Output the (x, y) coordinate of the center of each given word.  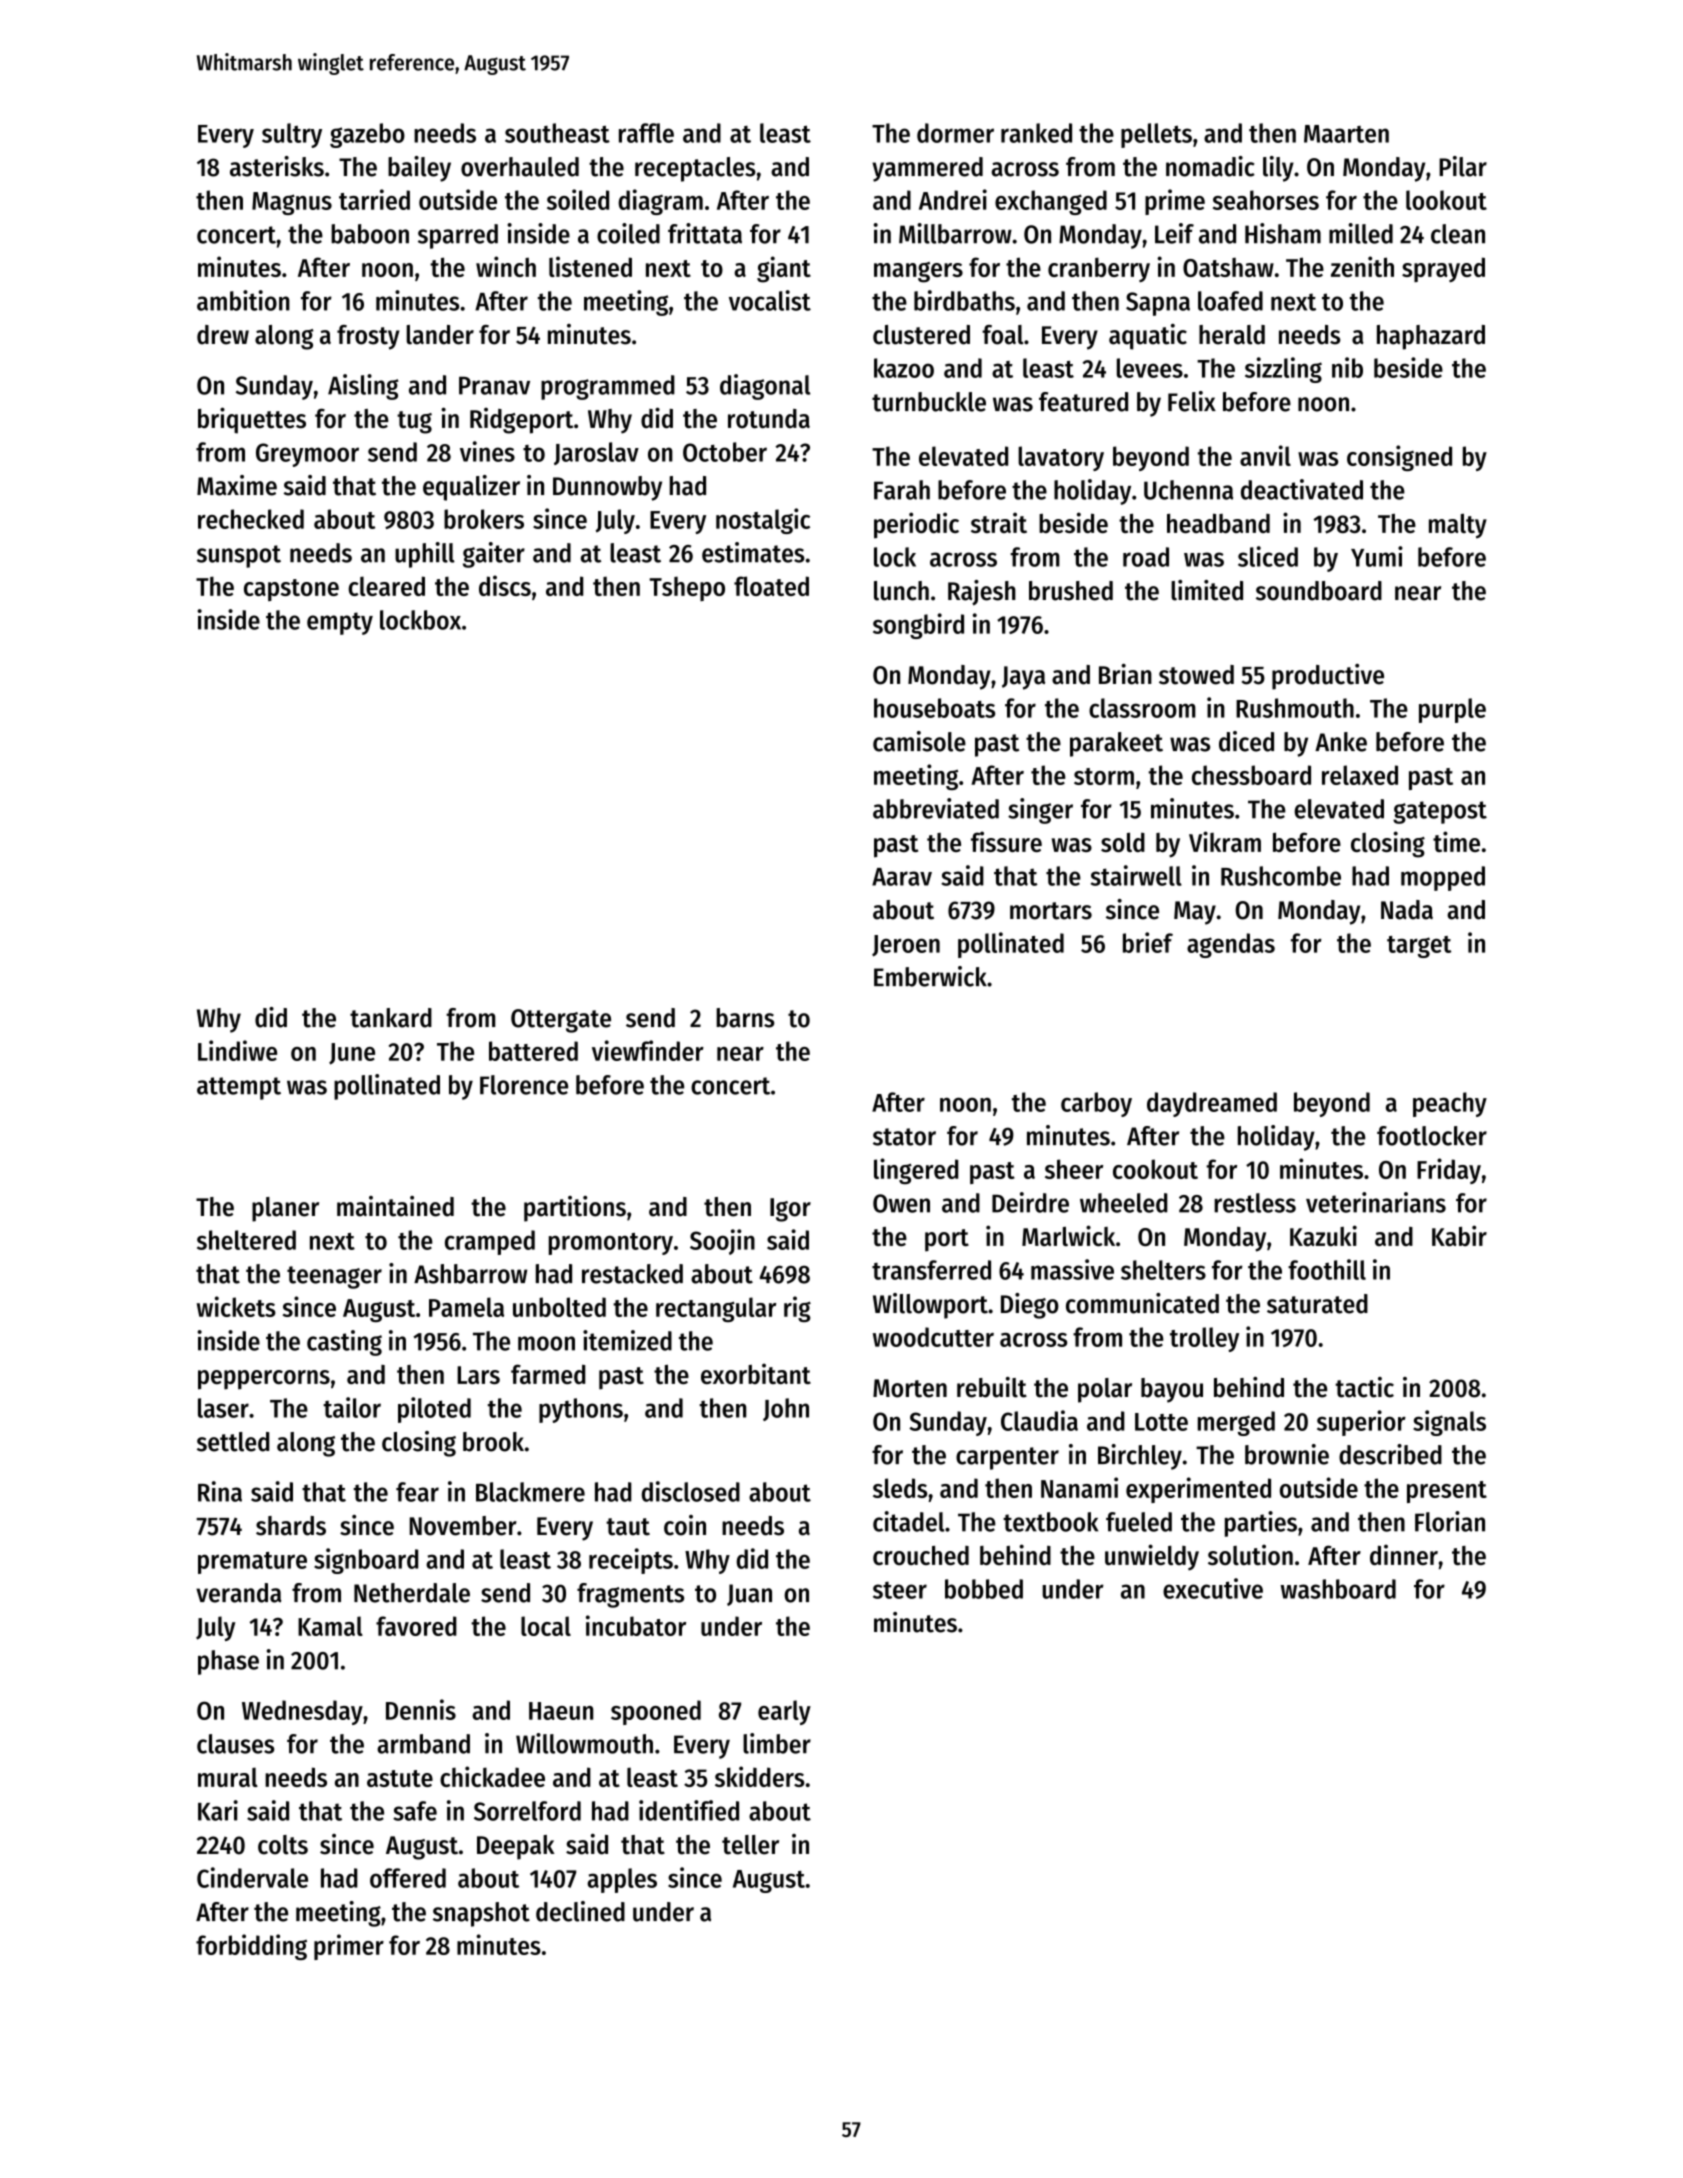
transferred (931, 1270)
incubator (636, 1625)
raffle (646, 133)
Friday (1449, 1171)
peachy (1450, 1104)
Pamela (466, 1307)
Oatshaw (1228, 267)
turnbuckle (929, 402)
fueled (1139, 1522)
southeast (557, 133)
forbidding (251, 1947)
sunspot (239, 556)
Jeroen (906, 946)
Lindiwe (237, 1050)
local (546, 1626)
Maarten (1346, 134)
